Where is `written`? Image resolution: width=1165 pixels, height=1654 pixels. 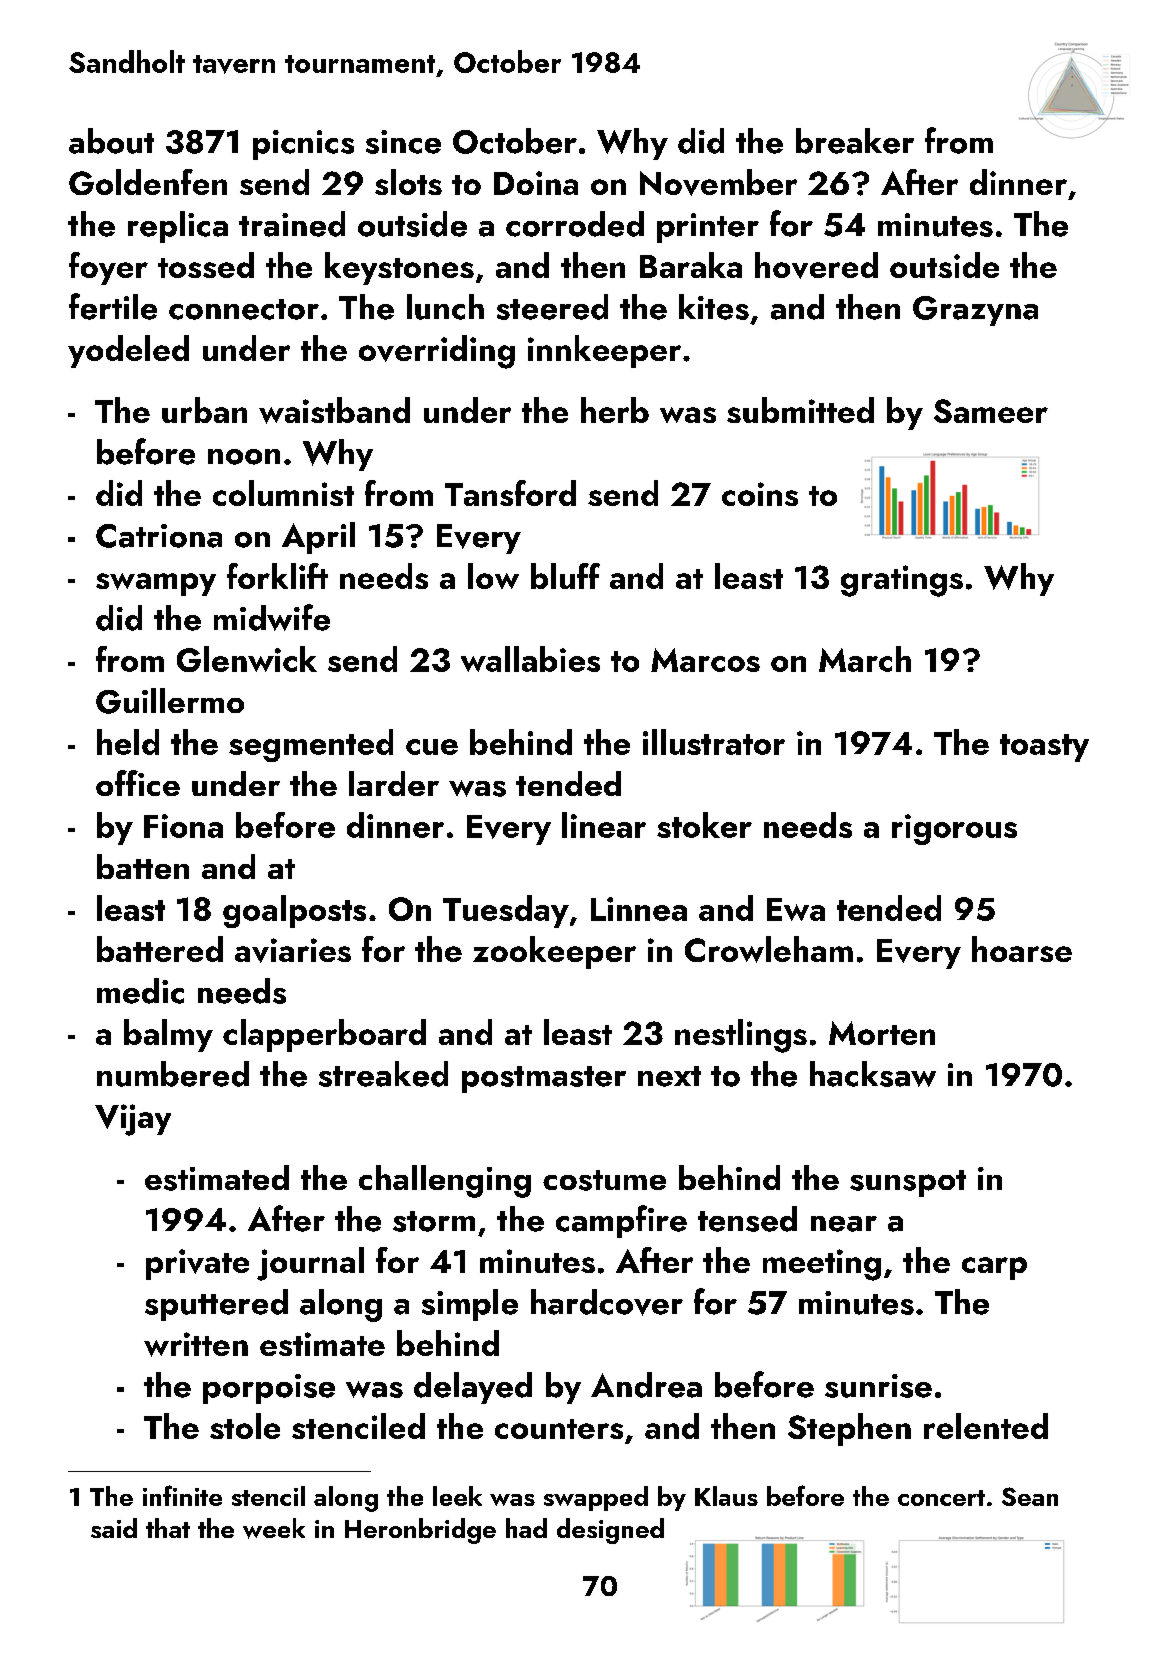
written is located at coordinates (196, 1344).
